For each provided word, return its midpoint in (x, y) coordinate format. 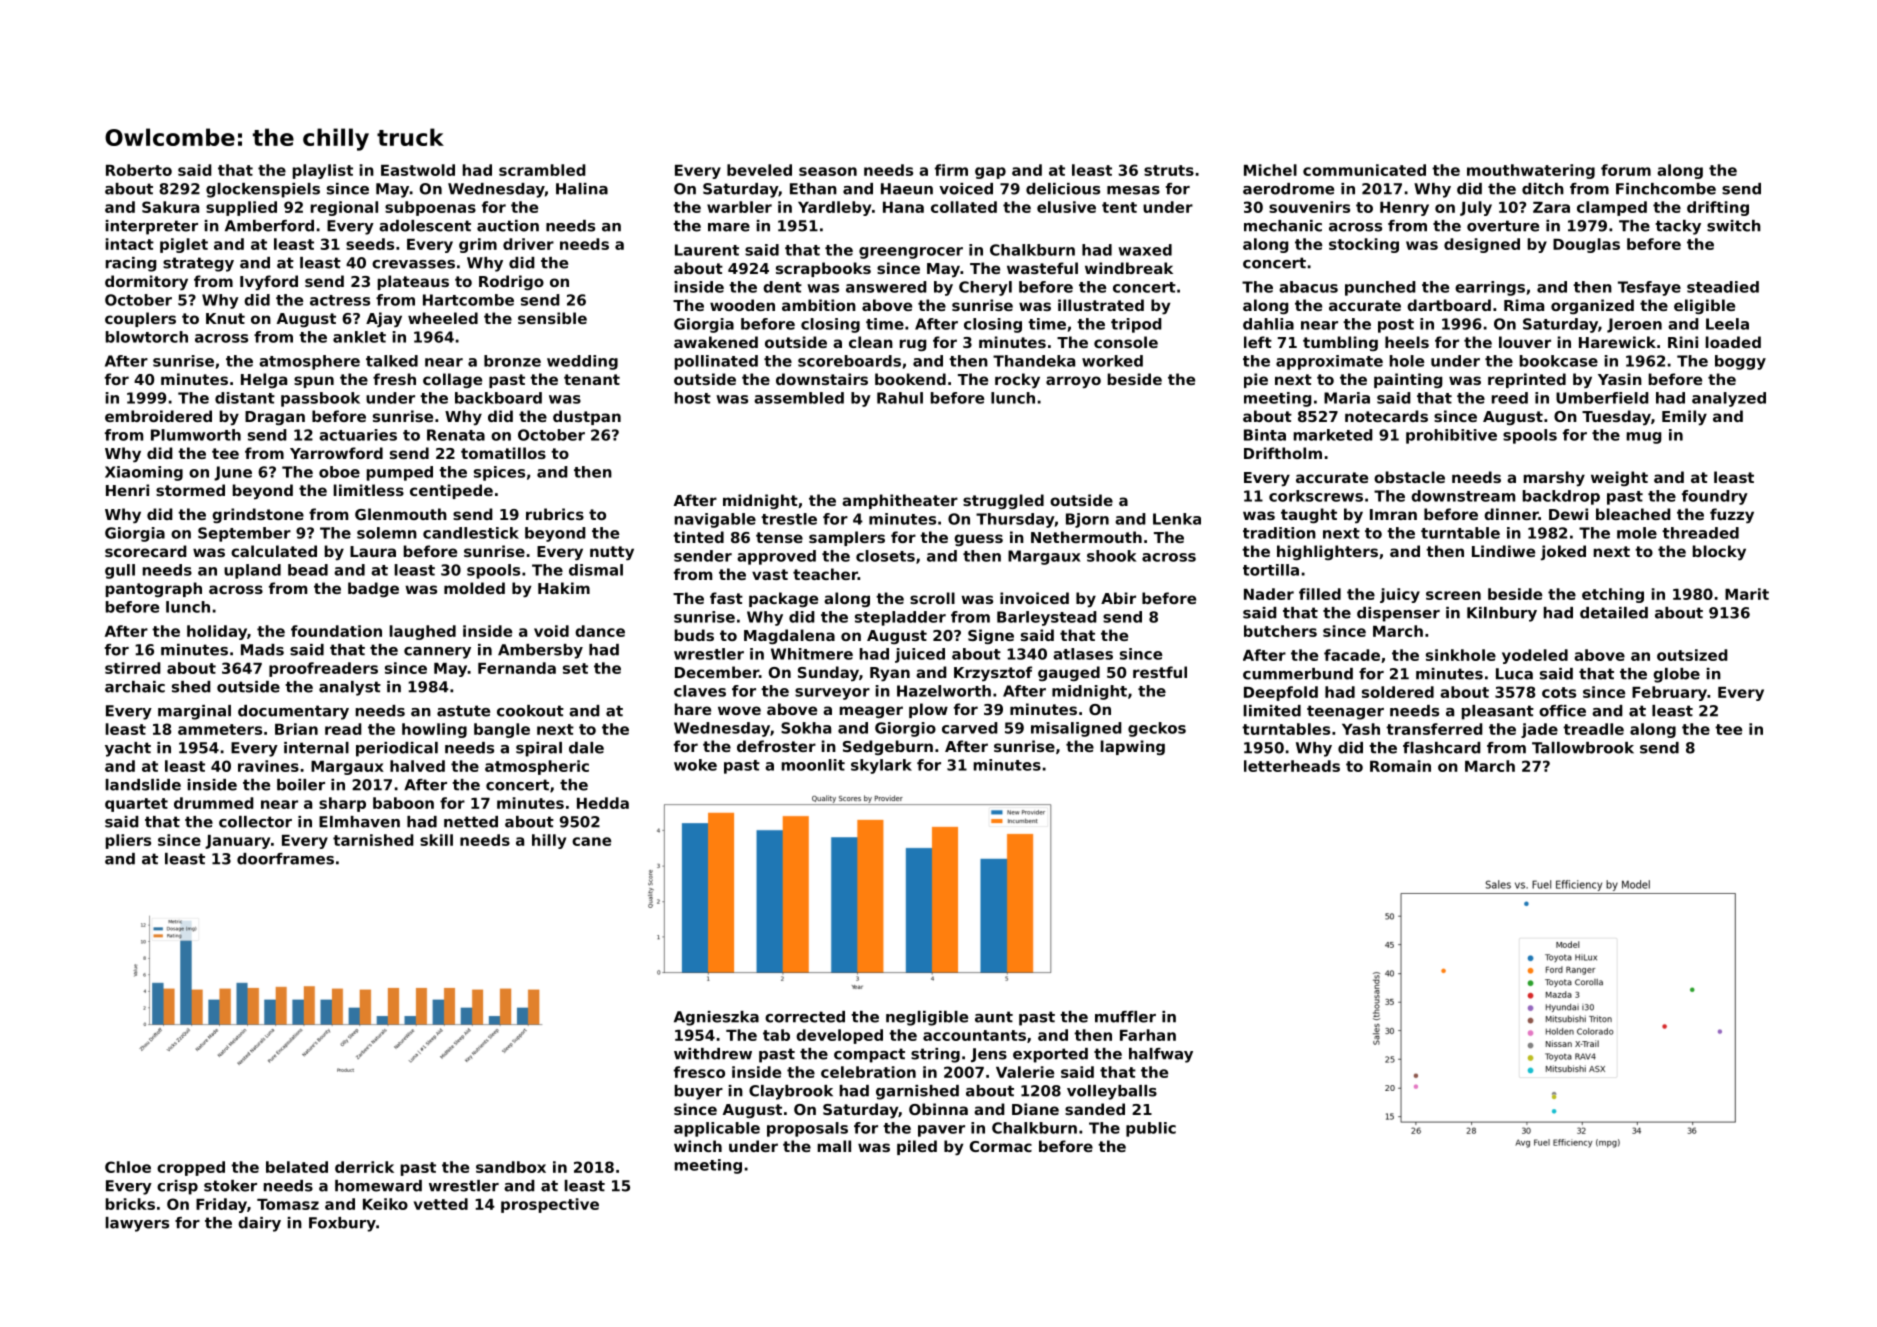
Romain (1400, 766)
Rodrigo (511, 282)
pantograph (154, 589)
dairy (259, 1224)
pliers (128, 841)
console (1126, 342)
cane (591, 841)
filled (1320, 594)
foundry (1715, 497)
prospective (550, 1205)
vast (770, 574)
